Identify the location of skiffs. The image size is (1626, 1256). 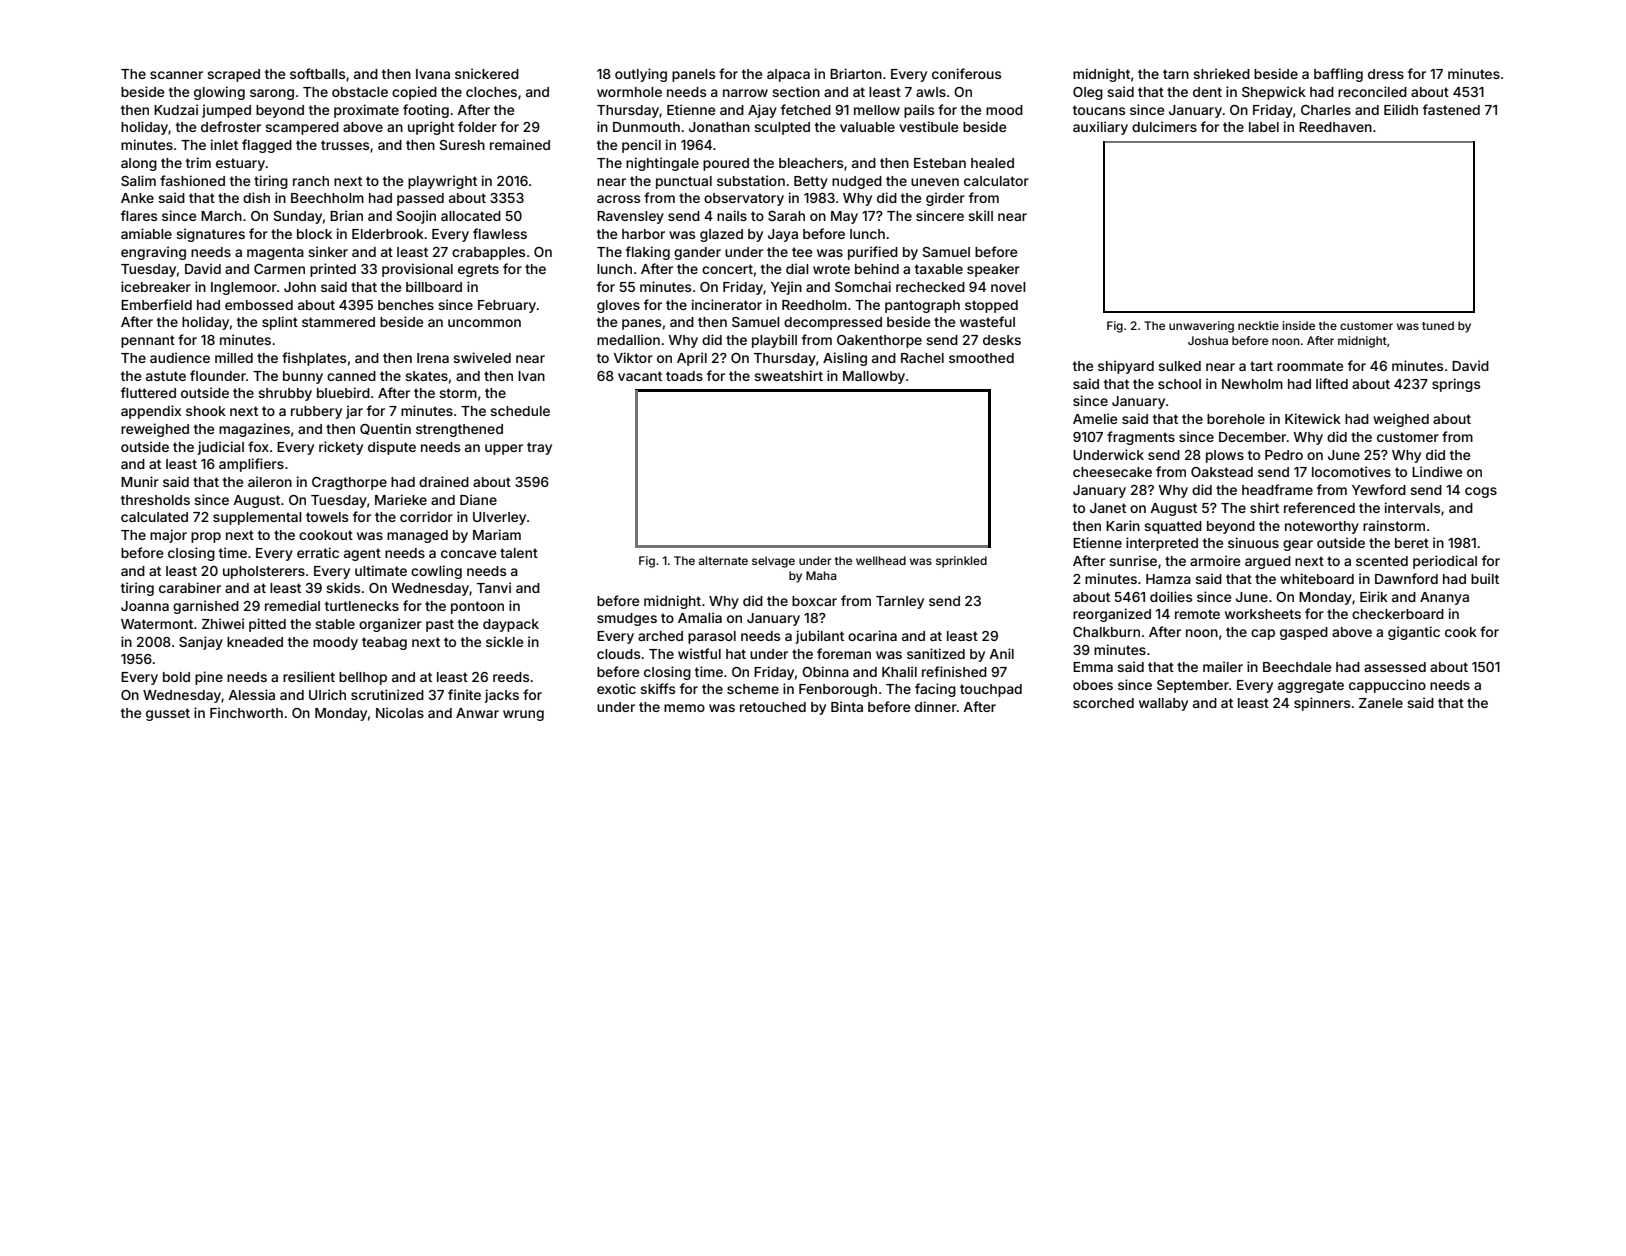
(657, 688).
